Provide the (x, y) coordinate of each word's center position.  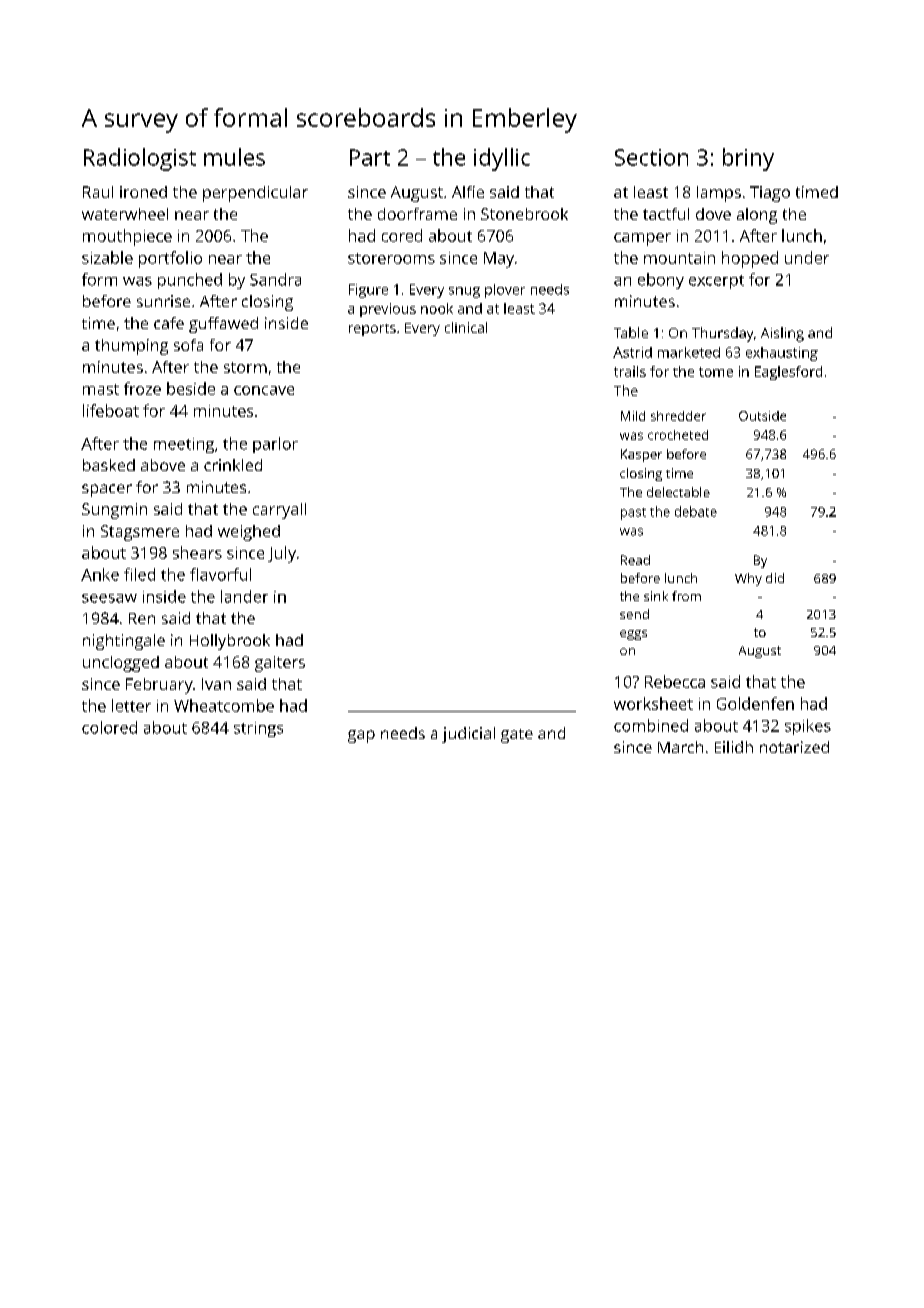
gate (517, 736)
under (807, 257)
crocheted (678, 435)
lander (244, 596)
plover (505, 291)
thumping (131, 347)
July (282, 554)
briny (748, 159)
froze (142, 388)
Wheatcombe (224, 705)
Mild (633, 416)
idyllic (502, 159)
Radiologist (140, 159)
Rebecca (675, 681)
